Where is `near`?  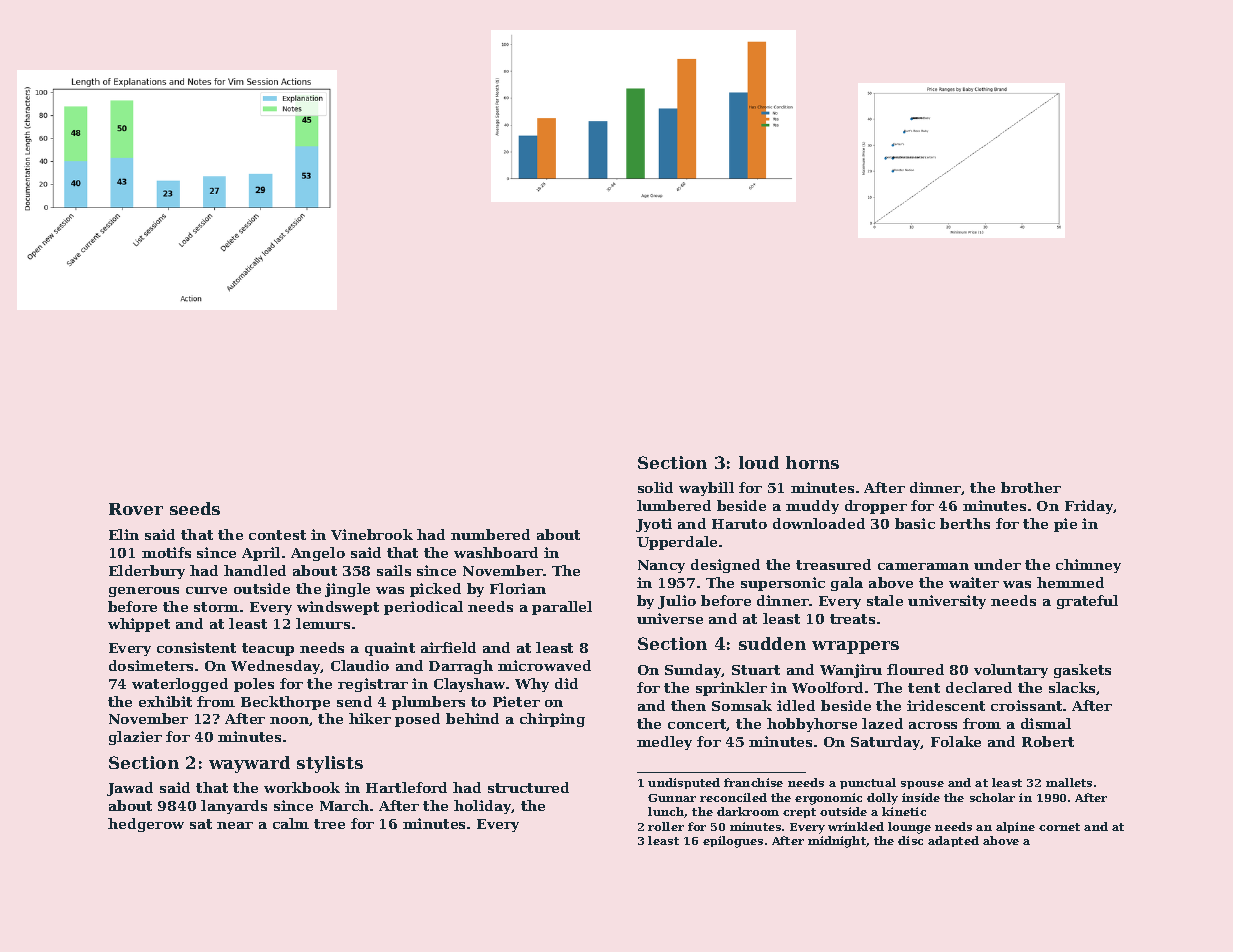
near is located at coordinates (235, 825).
